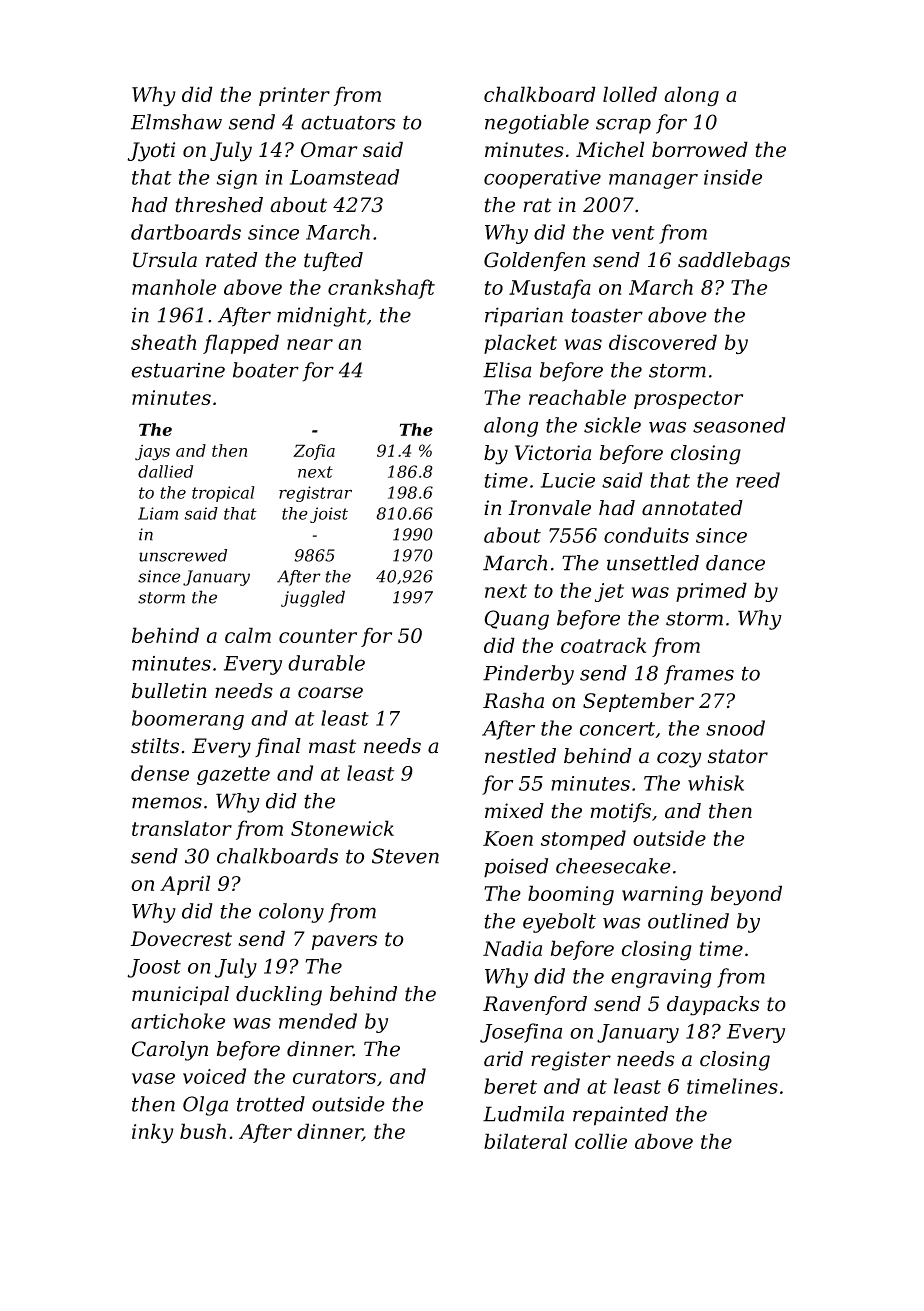 The height and width of the screenshot is (1311, 924). I want to click on Elisa, so click(507, 370).
